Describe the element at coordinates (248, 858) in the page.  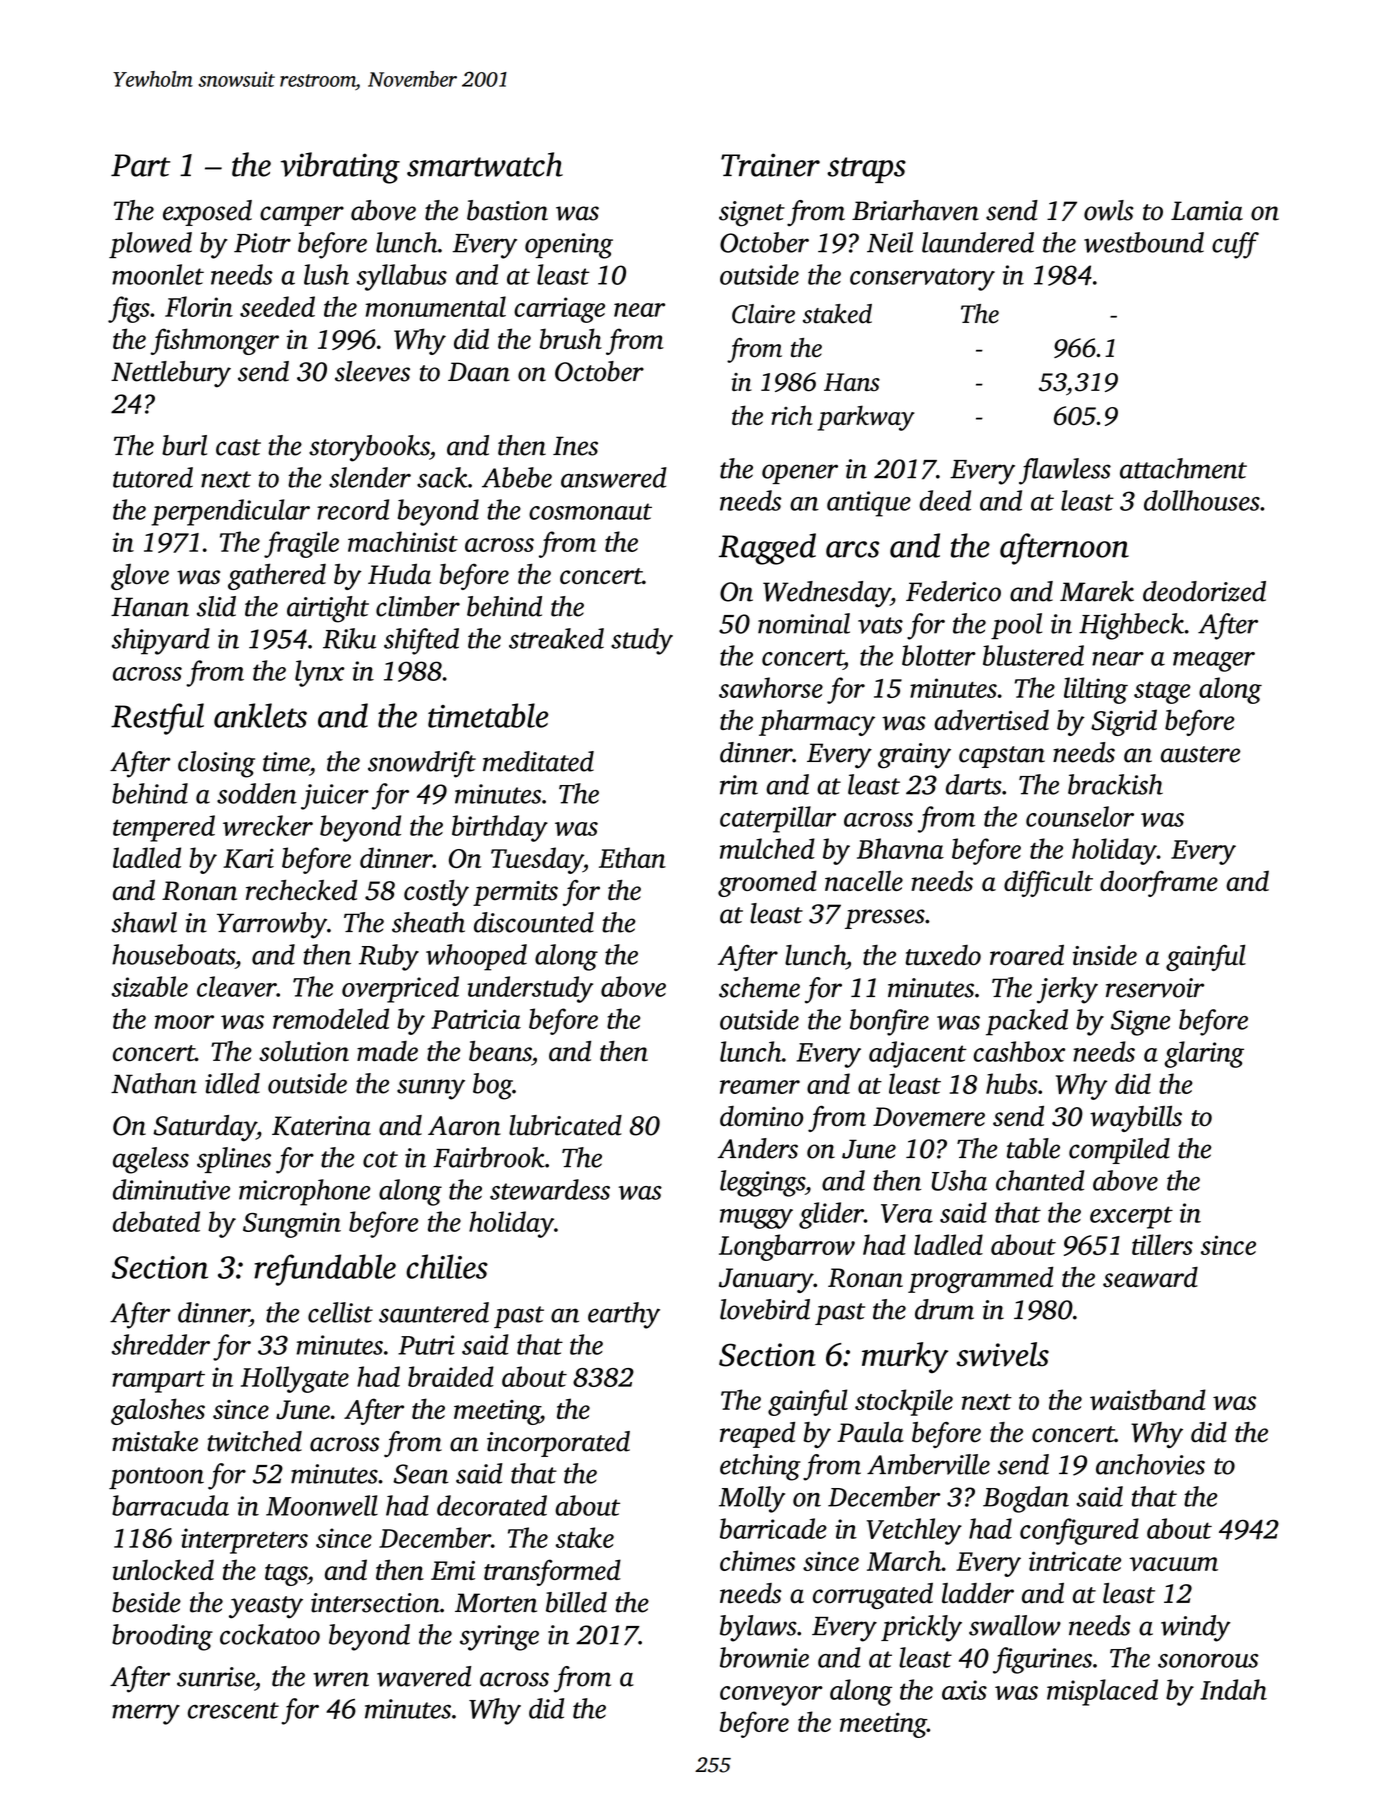
I see `Kari` at that location.
